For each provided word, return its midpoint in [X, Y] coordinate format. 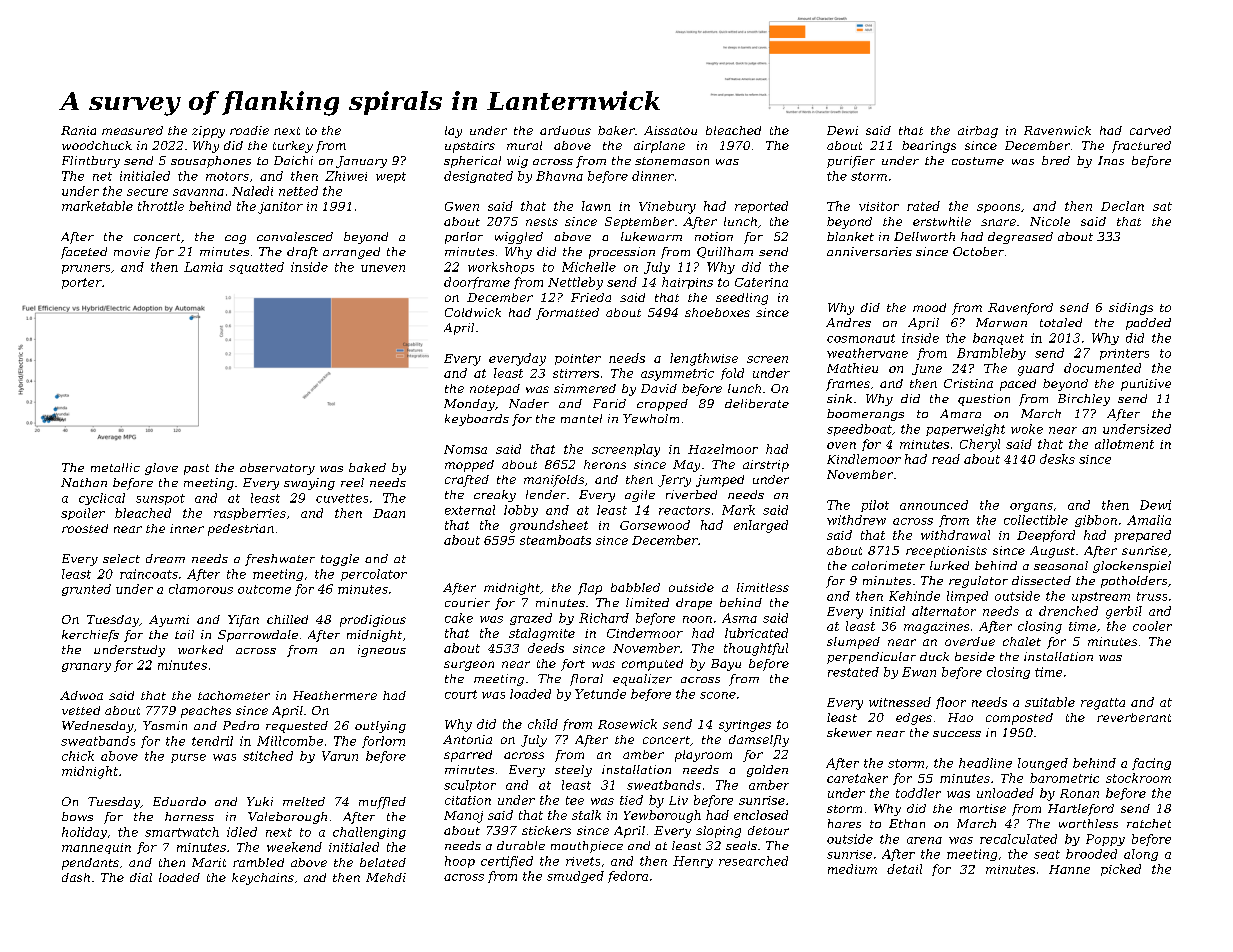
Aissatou [670, 130]
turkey [293, 147]
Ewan [919, 672]
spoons [998, 208]
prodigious [373, 621]
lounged [1043, 764]
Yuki [260, 801]
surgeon [469, 666]
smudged [575, 877]
